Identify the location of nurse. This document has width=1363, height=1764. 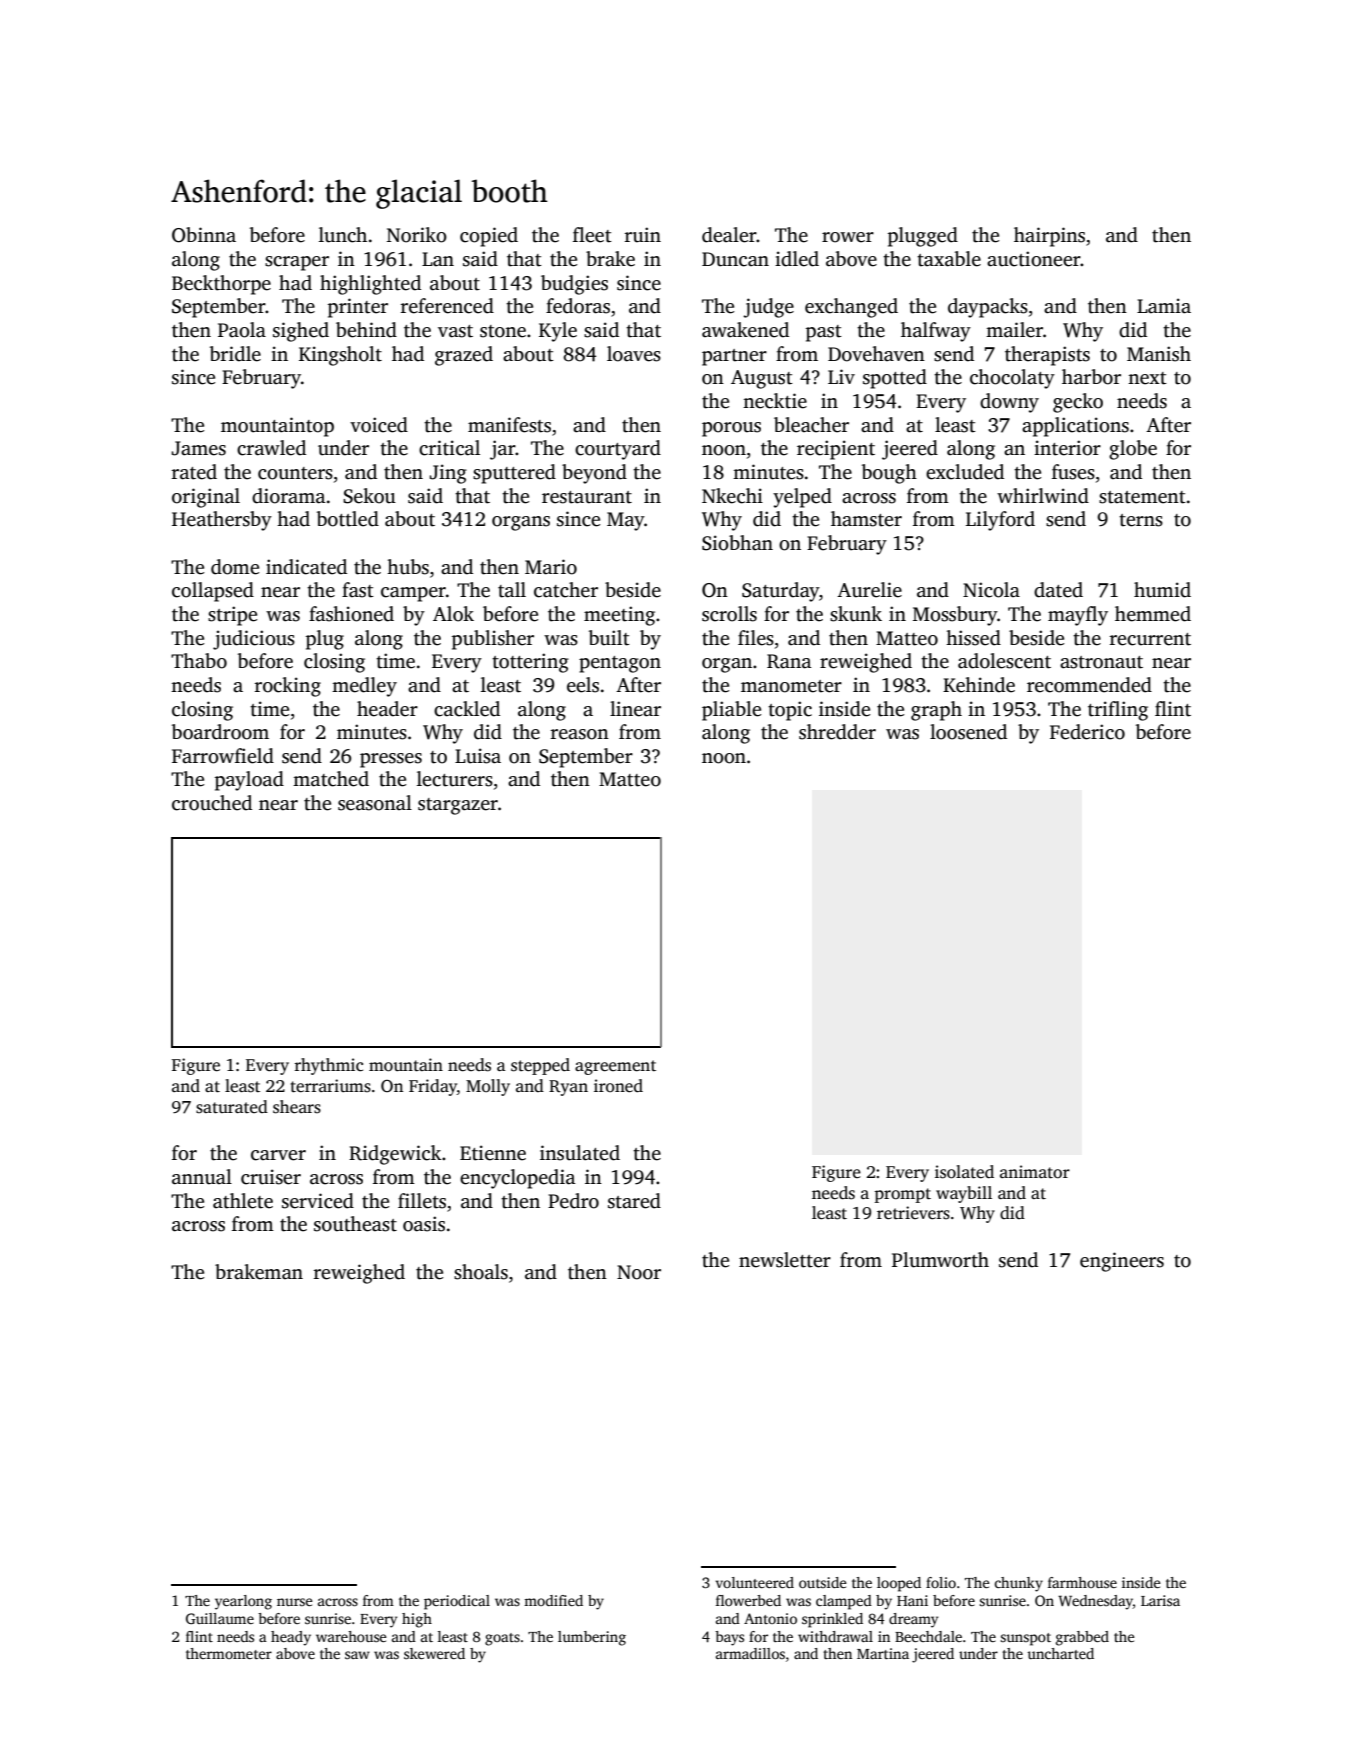
(295, 1602).
